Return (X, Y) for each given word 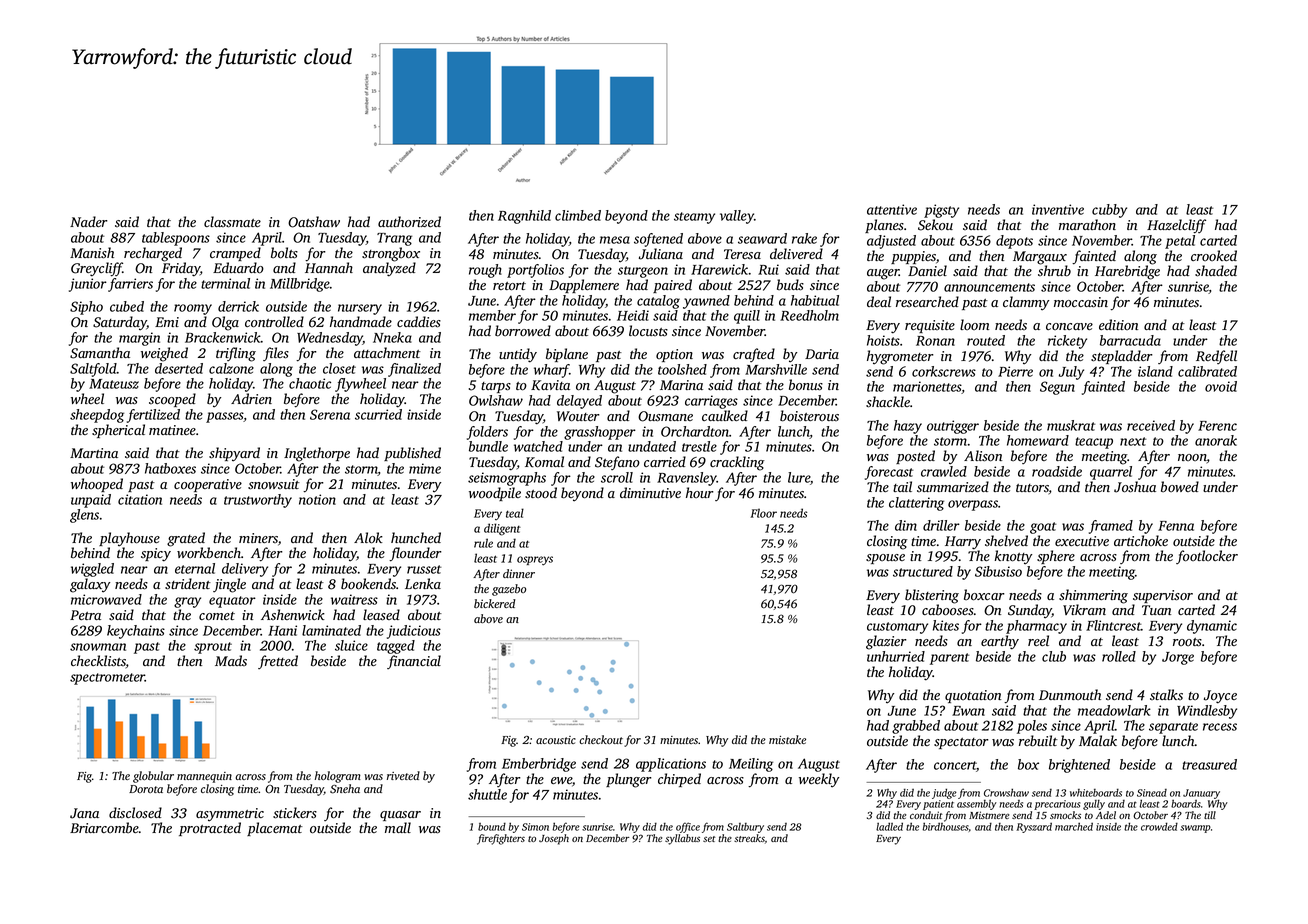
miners (258, 538)
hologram (338, 777)
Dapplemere (584, 286)
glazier (886, 642)
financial (414, 662)
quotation (973, 696)
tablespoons (176, 239)
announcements (989, 287)
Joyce (1220, 697)
